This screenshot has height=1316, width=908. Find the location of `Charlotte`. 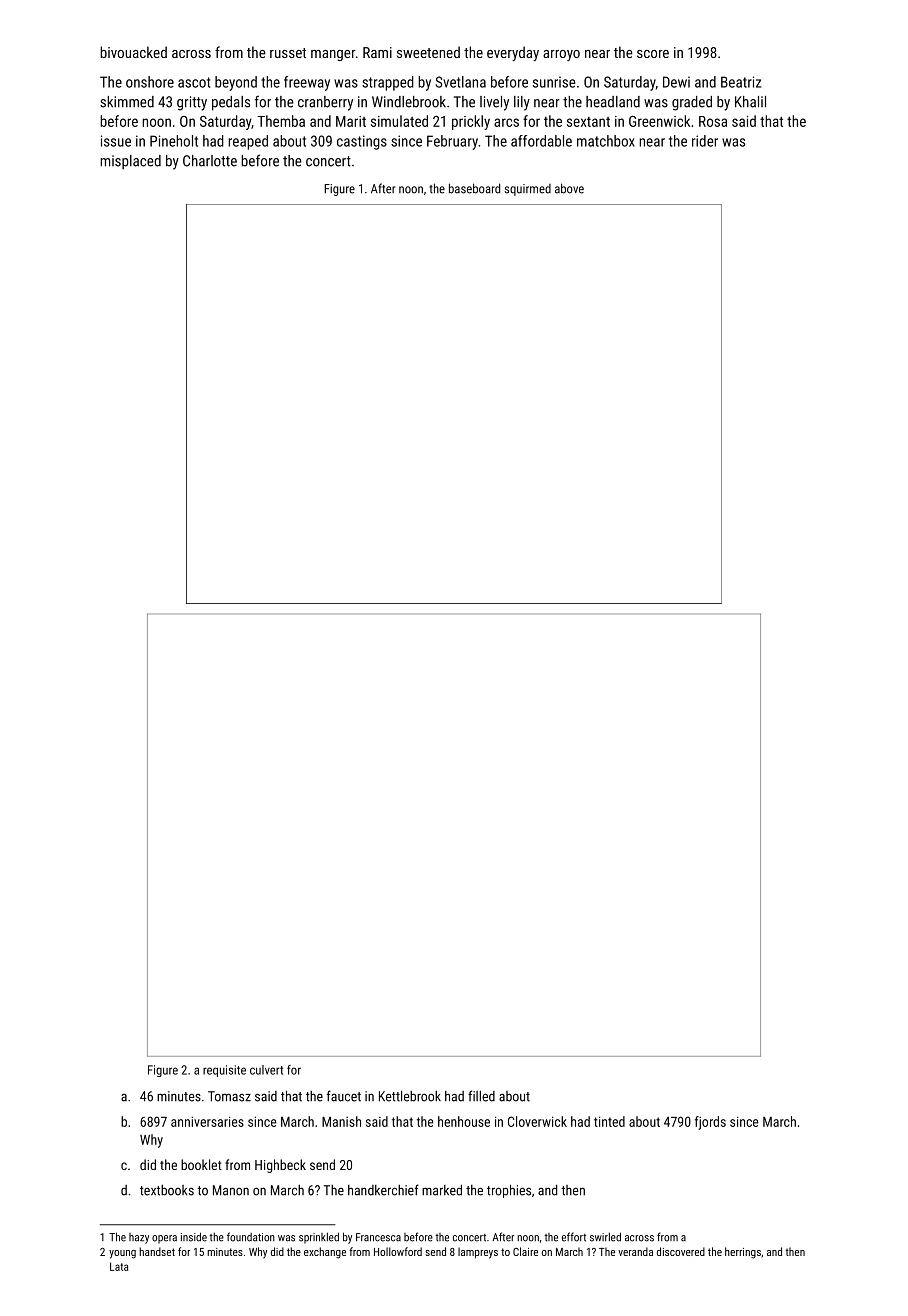

Charlotte is located at coordinates (210, 161).
